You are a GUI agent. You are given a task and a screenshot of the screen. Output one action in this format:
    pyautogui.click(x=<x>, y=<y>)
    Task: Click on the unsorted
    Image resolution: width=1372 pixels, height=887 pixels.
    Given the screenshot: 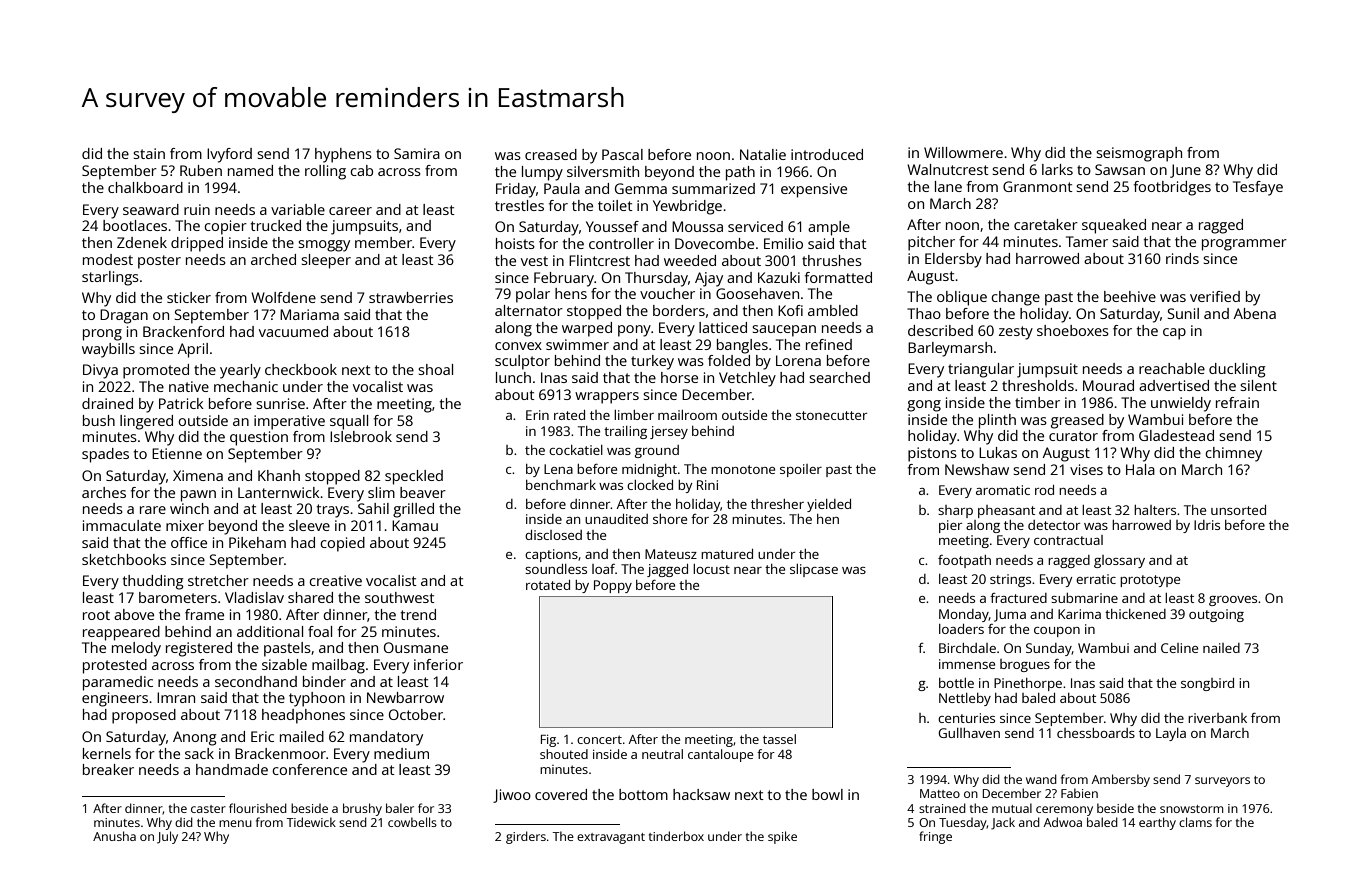 What is the action you would take?
    pyautogui.click(x=1238, y=510)
